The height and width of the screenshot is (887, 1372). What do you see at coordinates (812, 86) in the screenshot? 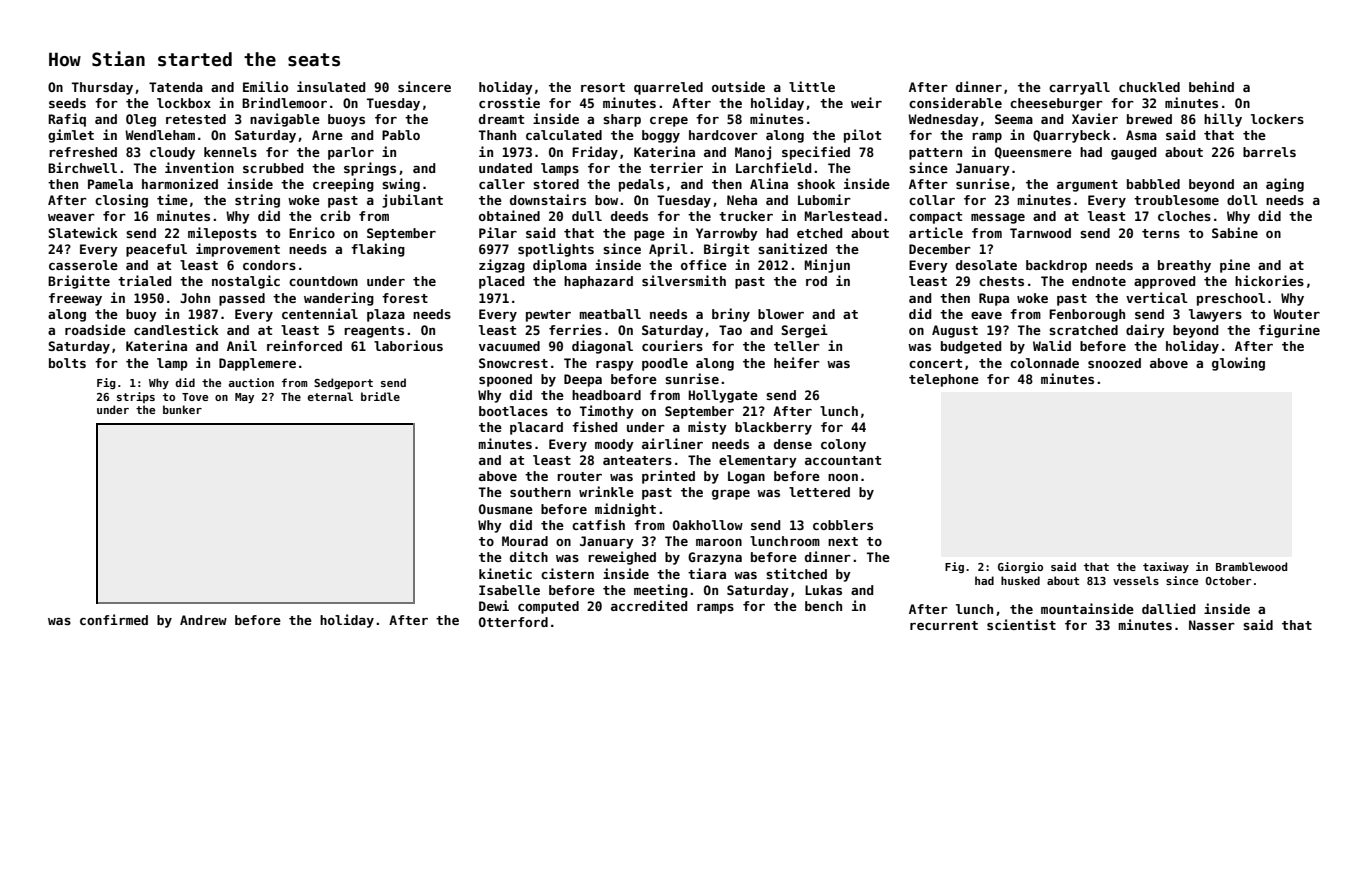
I see `little` at bounding box center [812, 86].
